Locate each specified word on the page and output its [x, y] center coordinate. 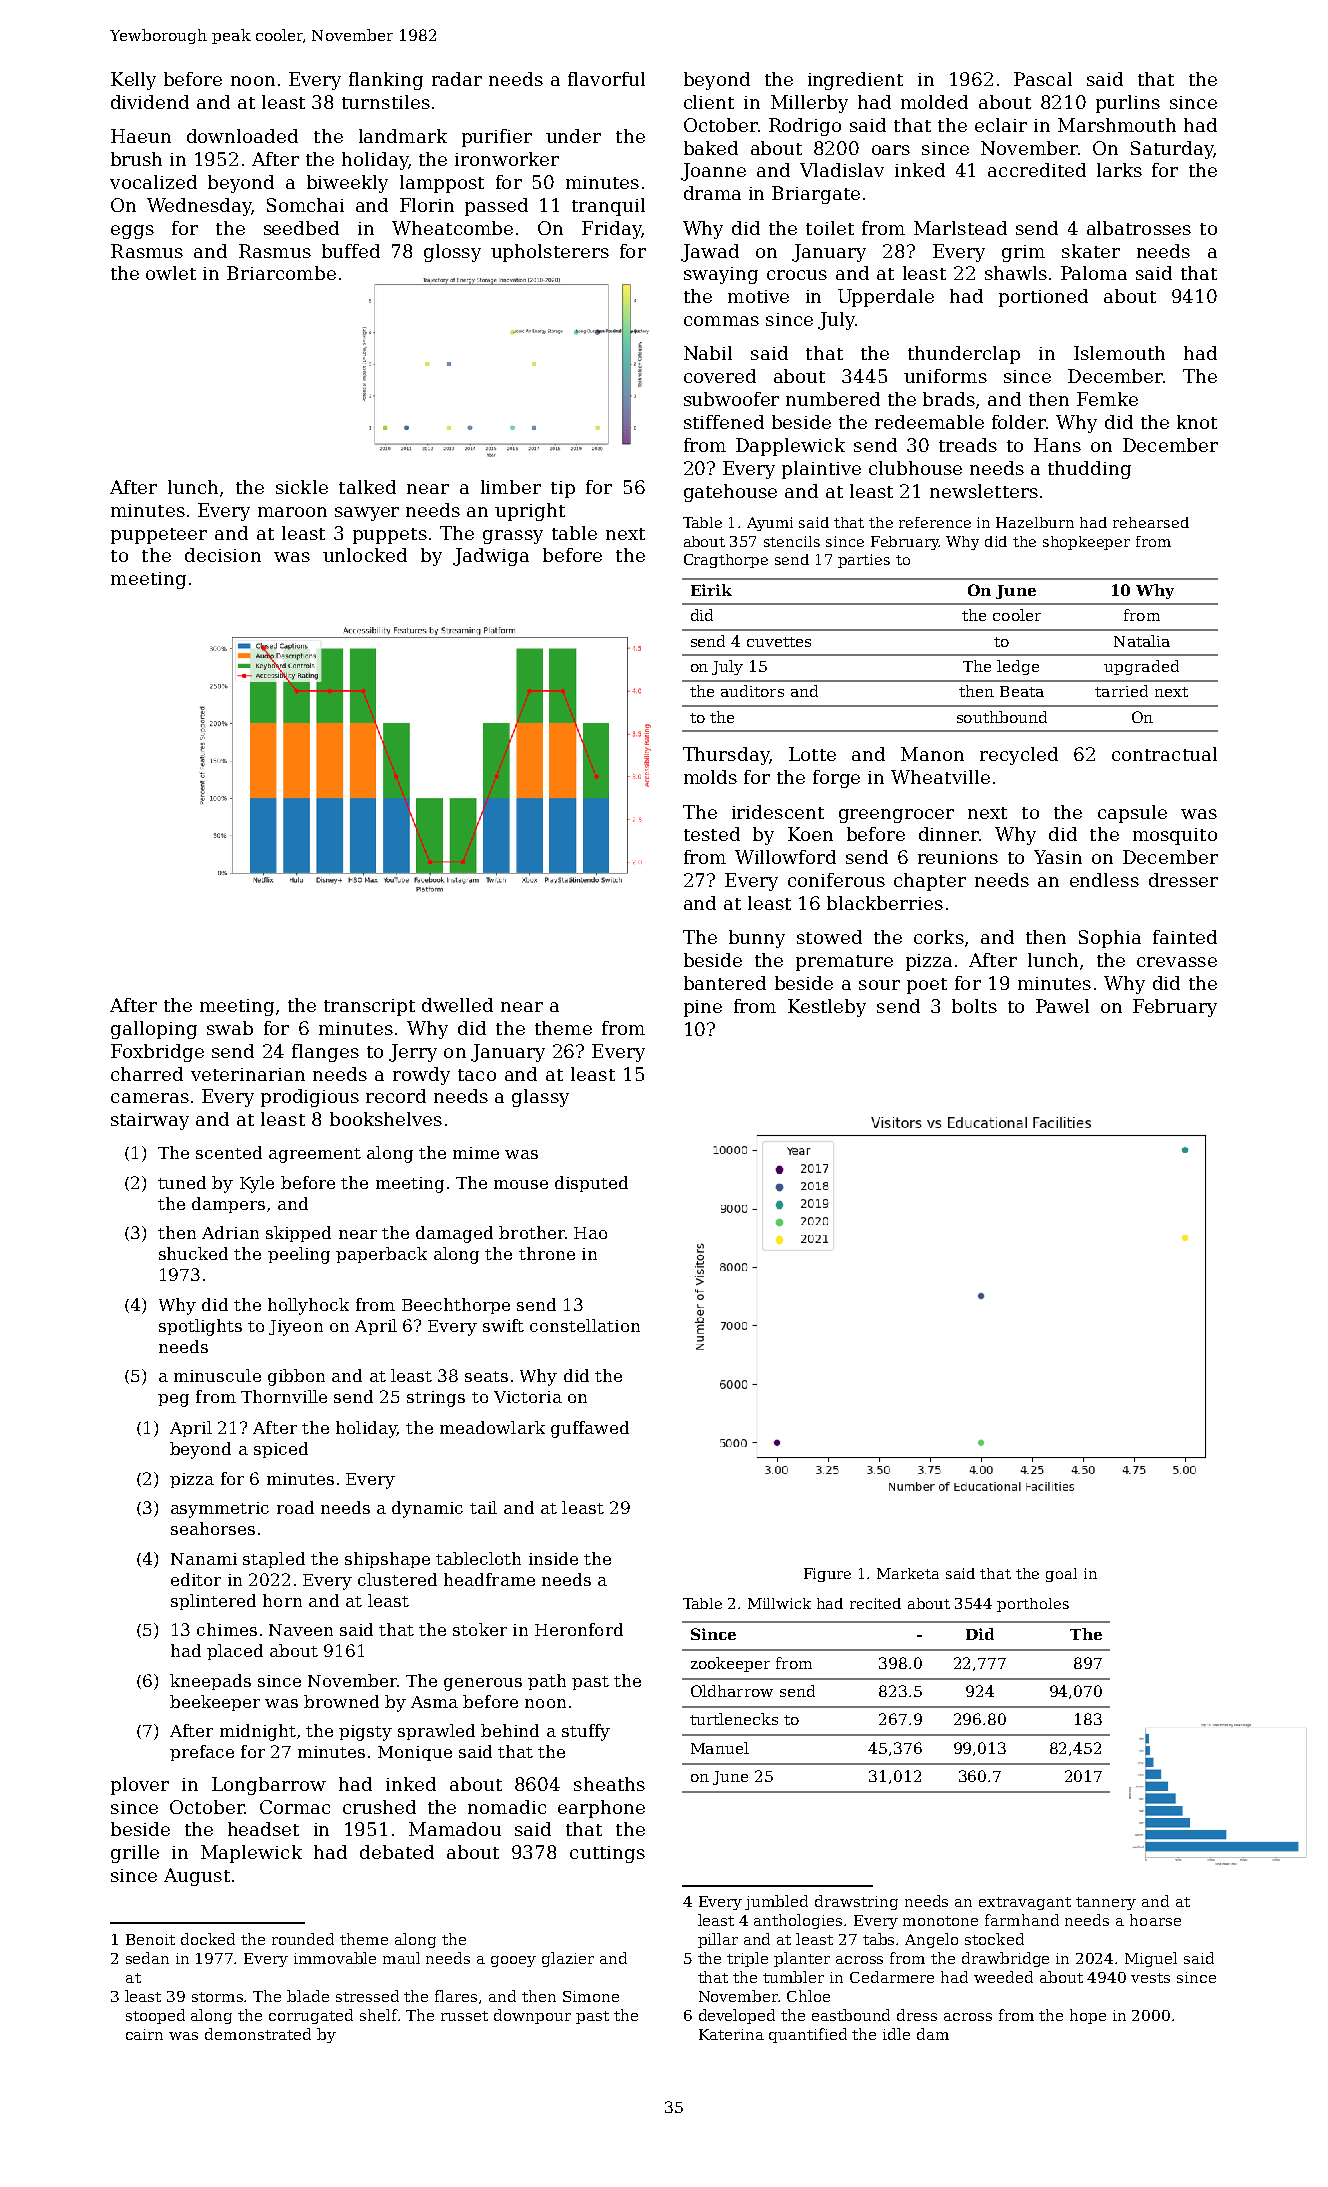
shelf [379, 2015]
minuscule [217, 1375]
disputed [591, 1184]
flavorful [606, 79]
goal [1061, 1575]
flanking [386, 81]
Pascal [1043, 79]
